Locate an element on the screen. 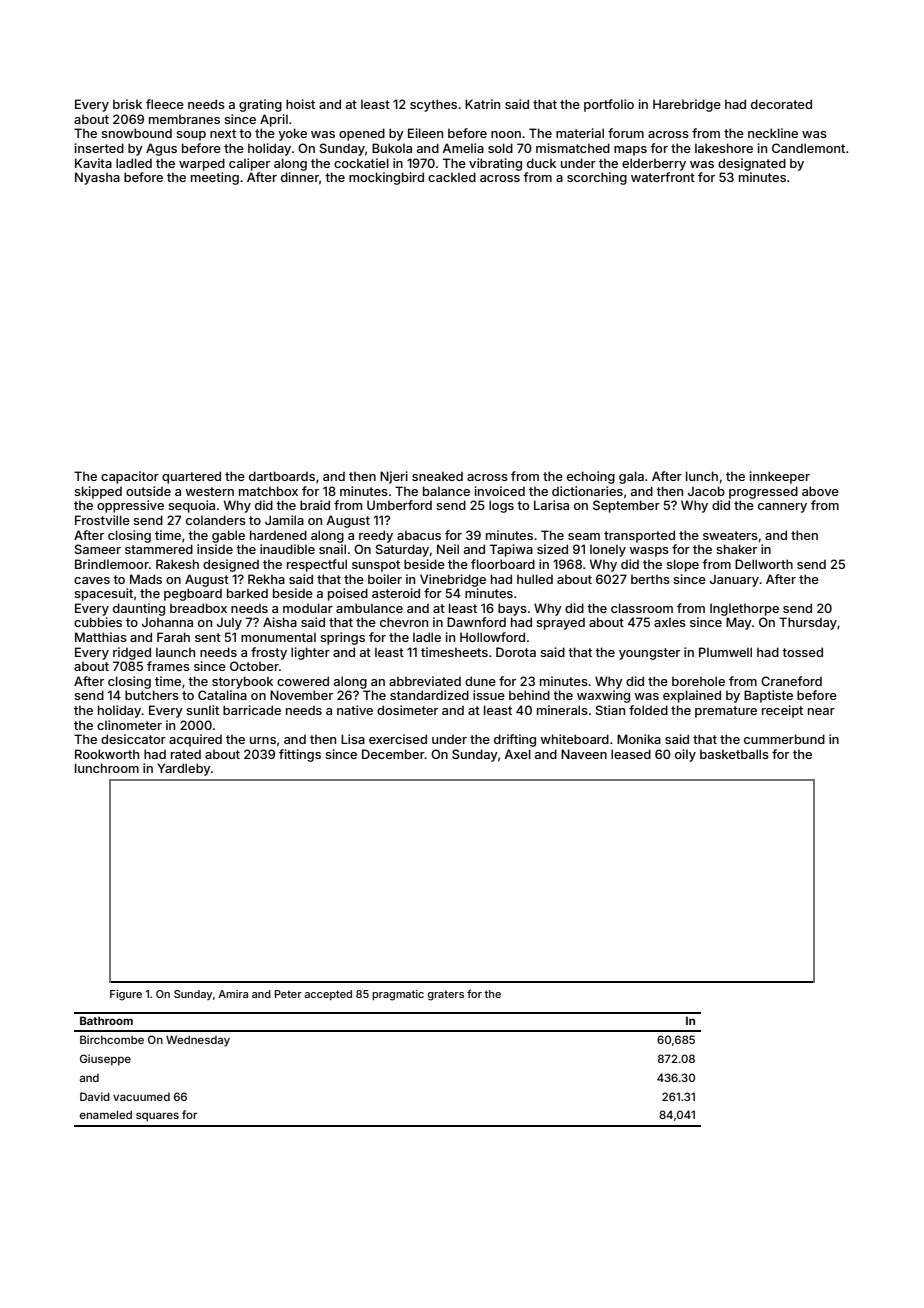 This screenshot has height=1308, width=924. scorching is located at coordinates (597, 178).
